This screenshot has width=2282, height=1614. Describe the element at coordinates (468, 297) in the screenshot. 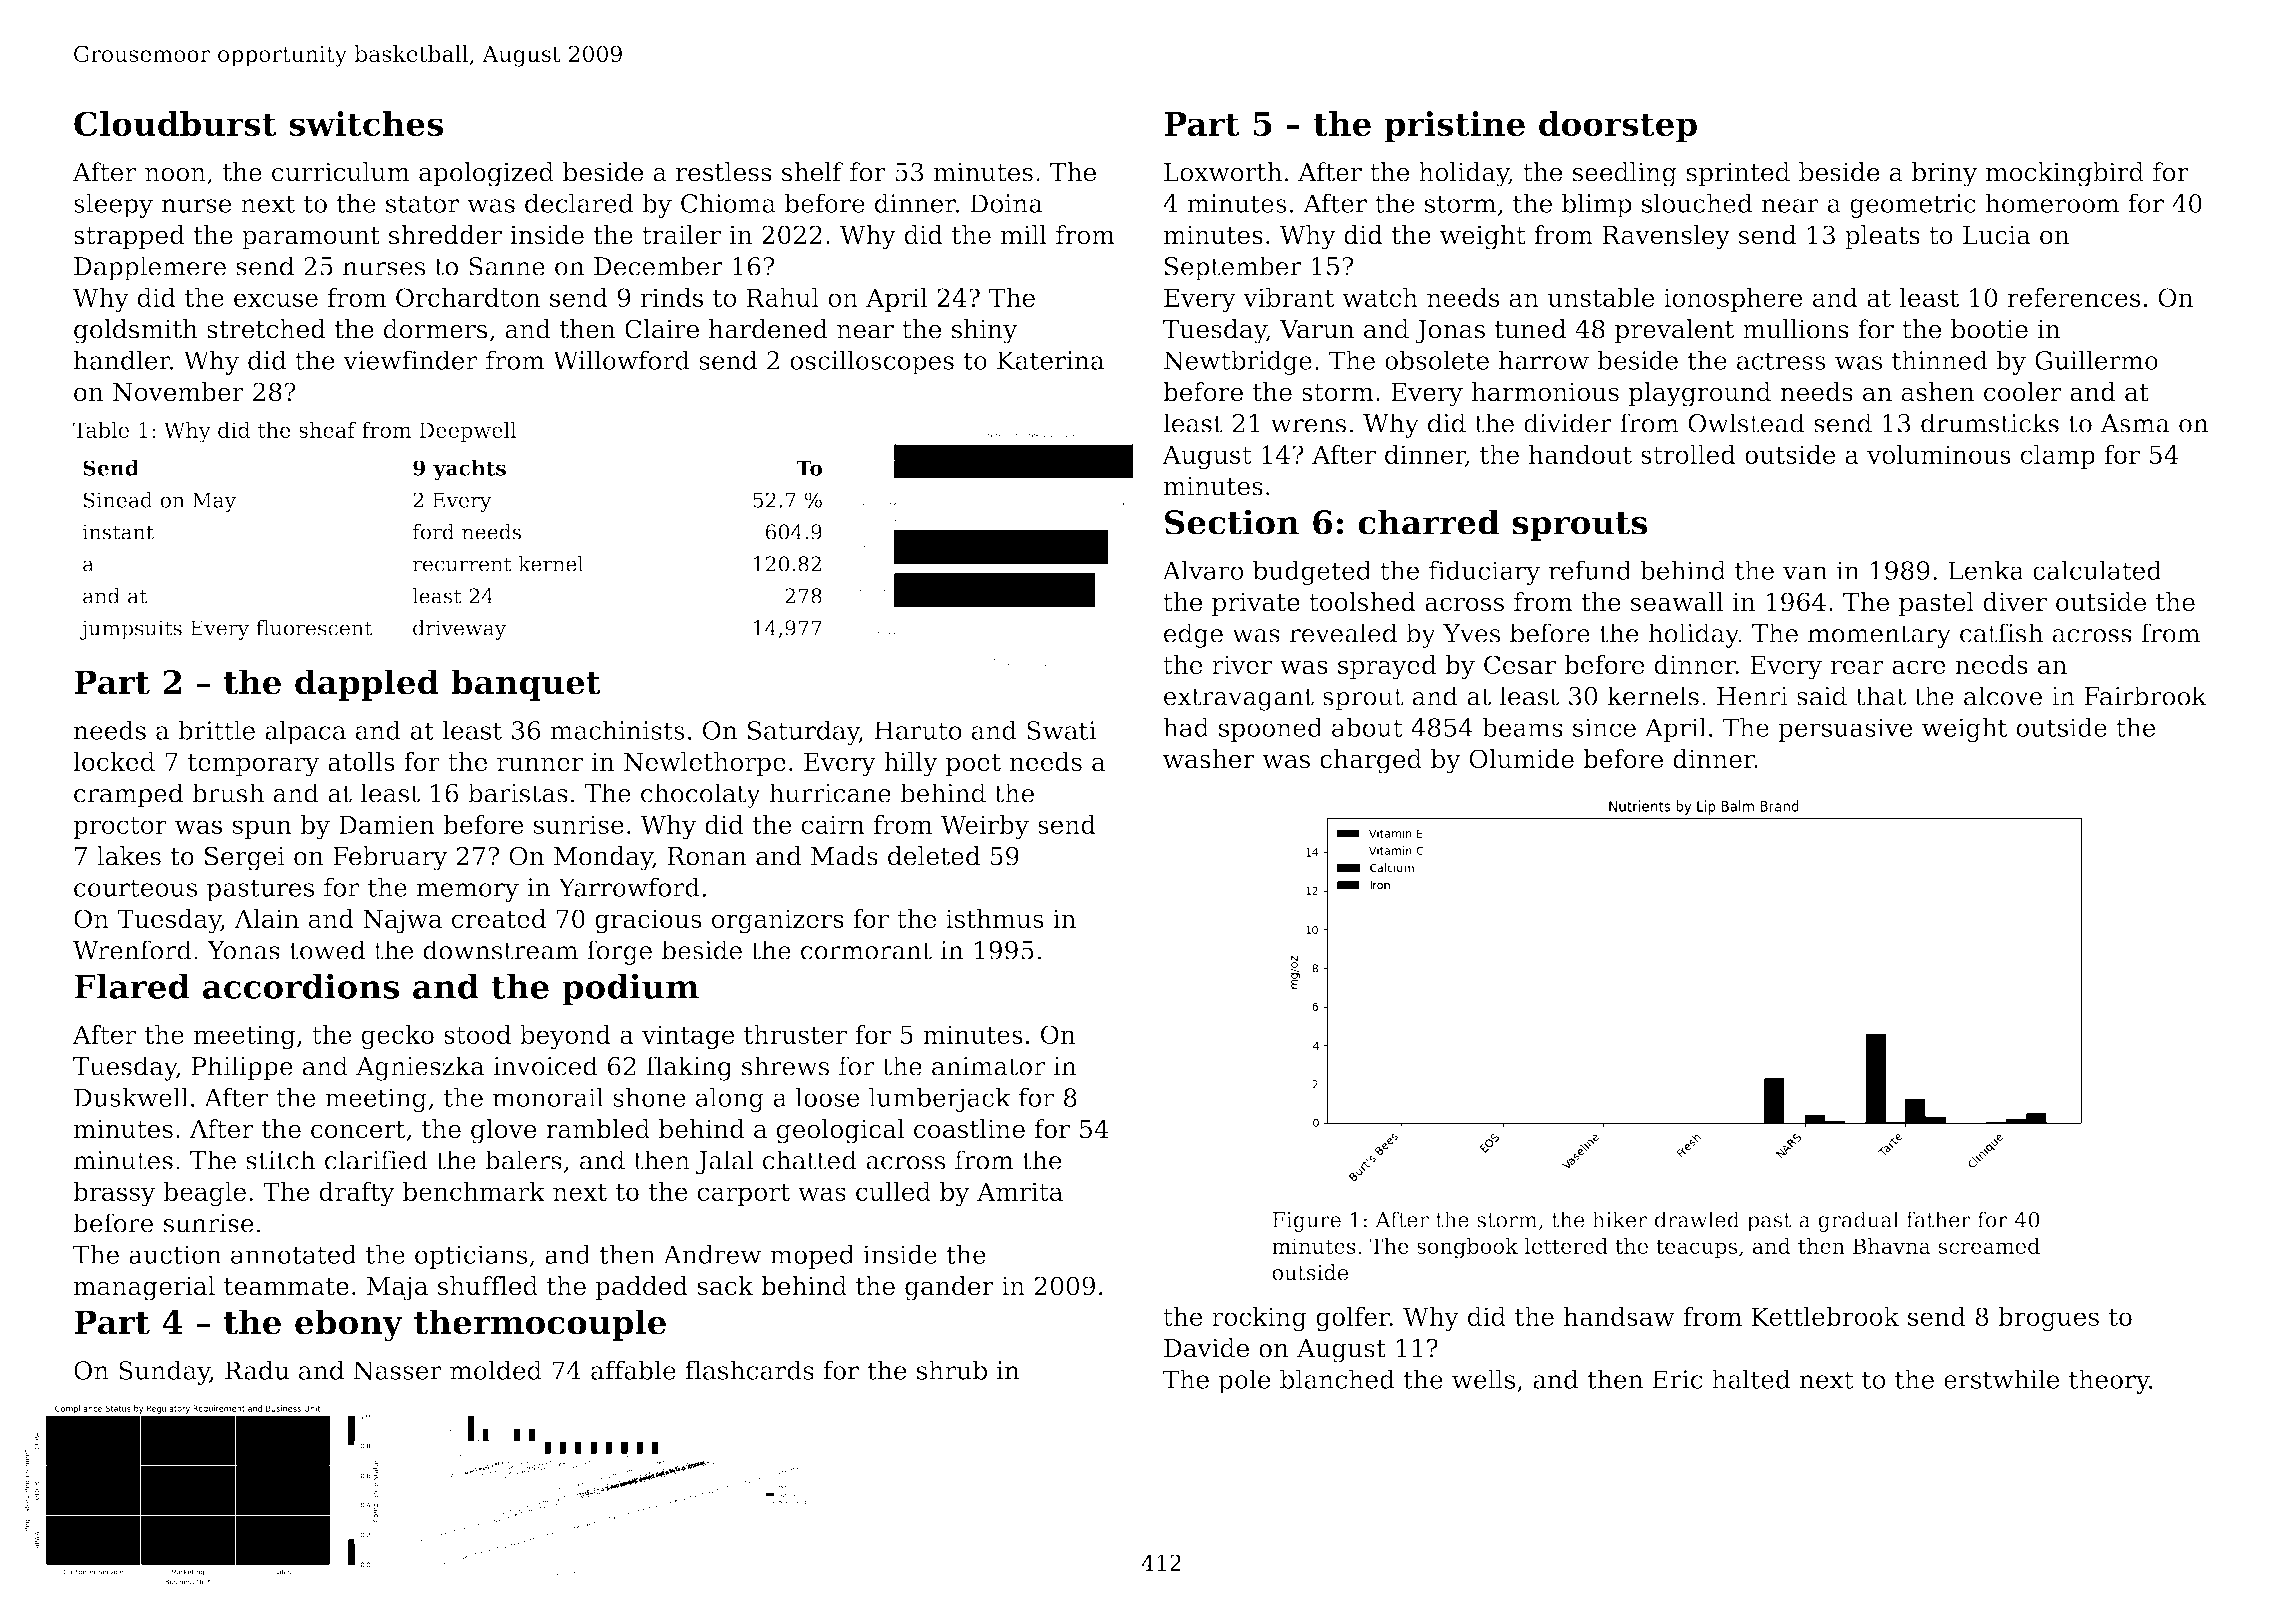

I see `Orchardton` at that location.
